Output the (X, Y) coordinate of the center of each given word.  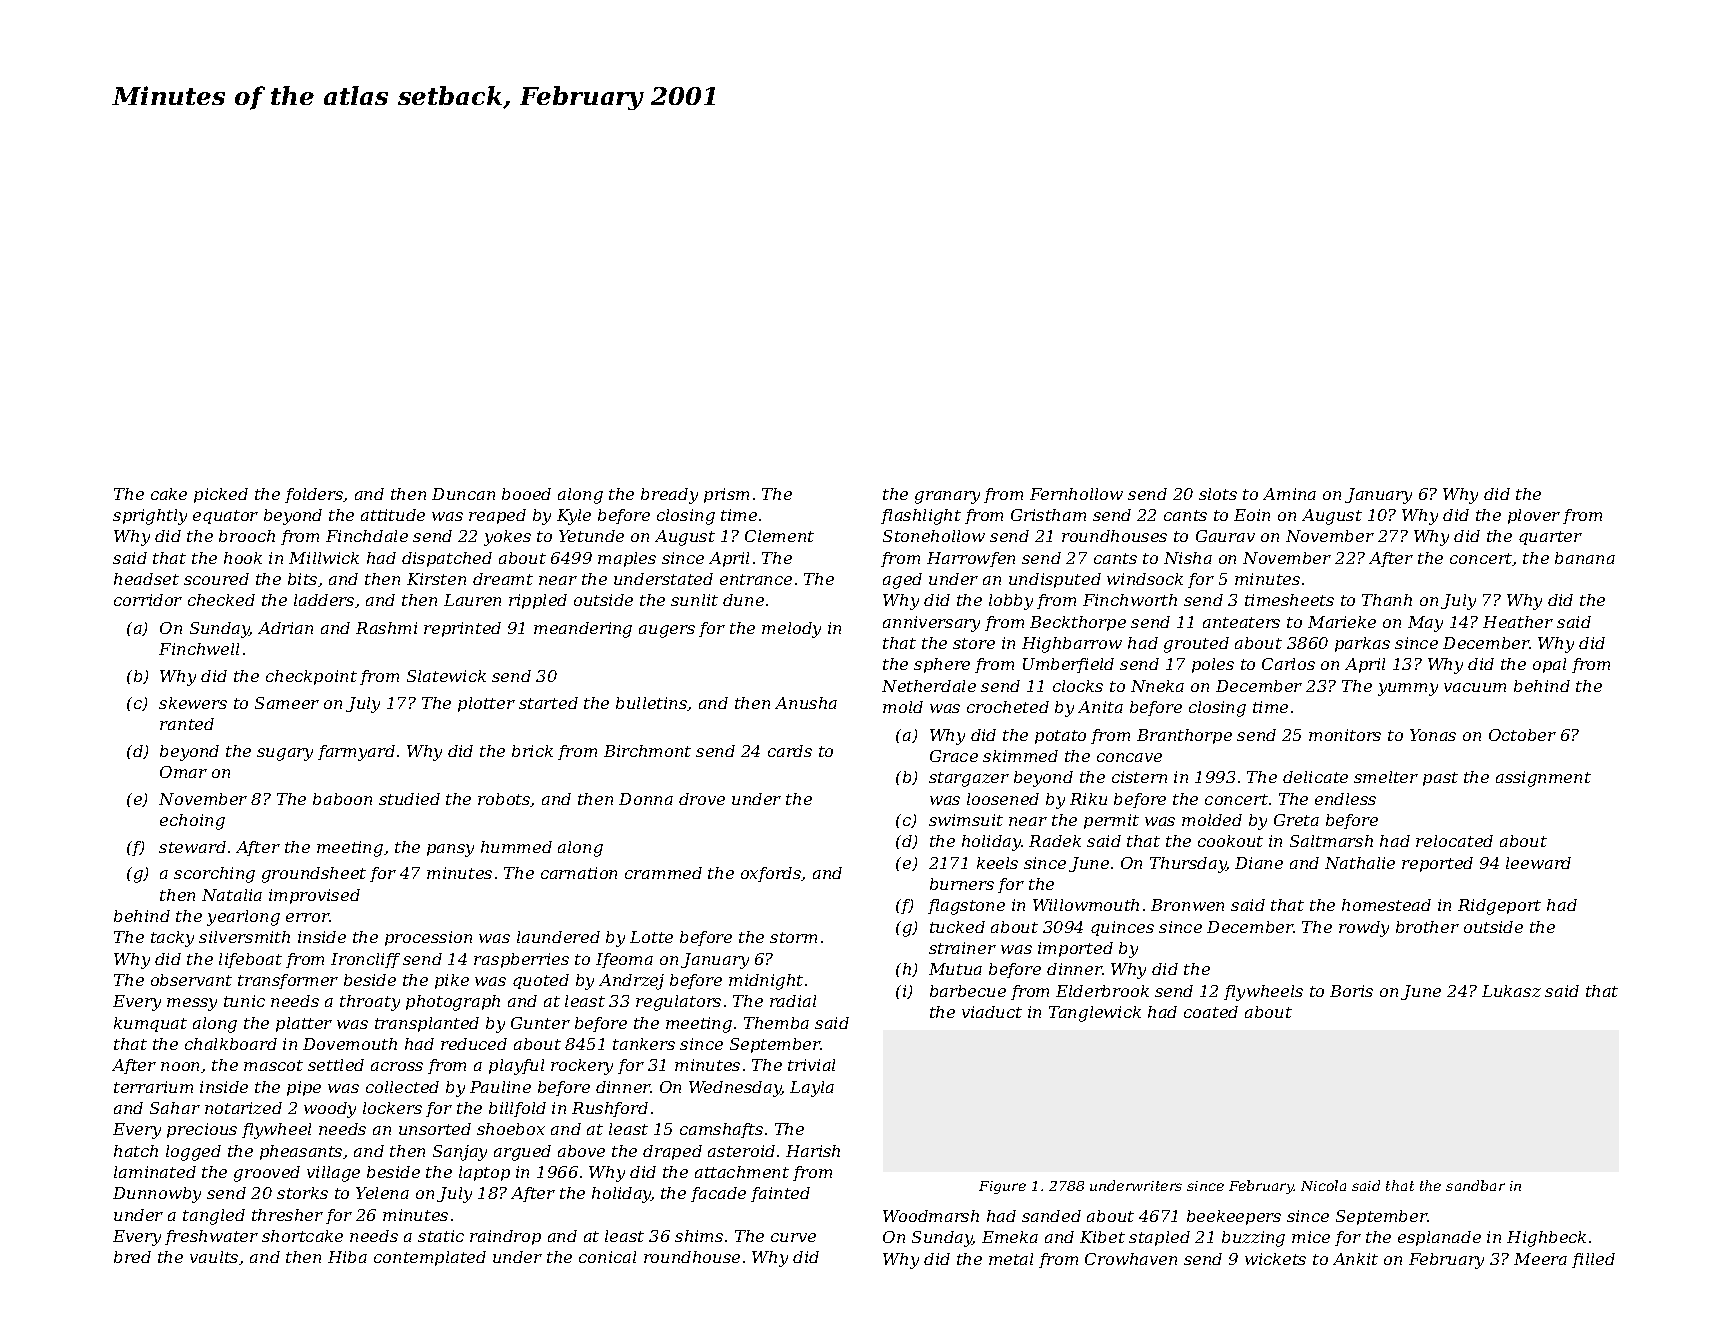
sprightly (150, 517)
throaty (370, 1003)
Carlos (1288, 664)
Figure (1002, 1187)
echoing (192, 822)
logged (193, 1153)
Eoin (1252, 515)
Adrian (285, 628)
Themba (776, 1023)
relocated (1454, 841)
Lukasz (1511, 991)
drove (702, 799)
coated (1211, 1012)
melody (791, 630)
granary (947, 497)
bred (132, 1257)
